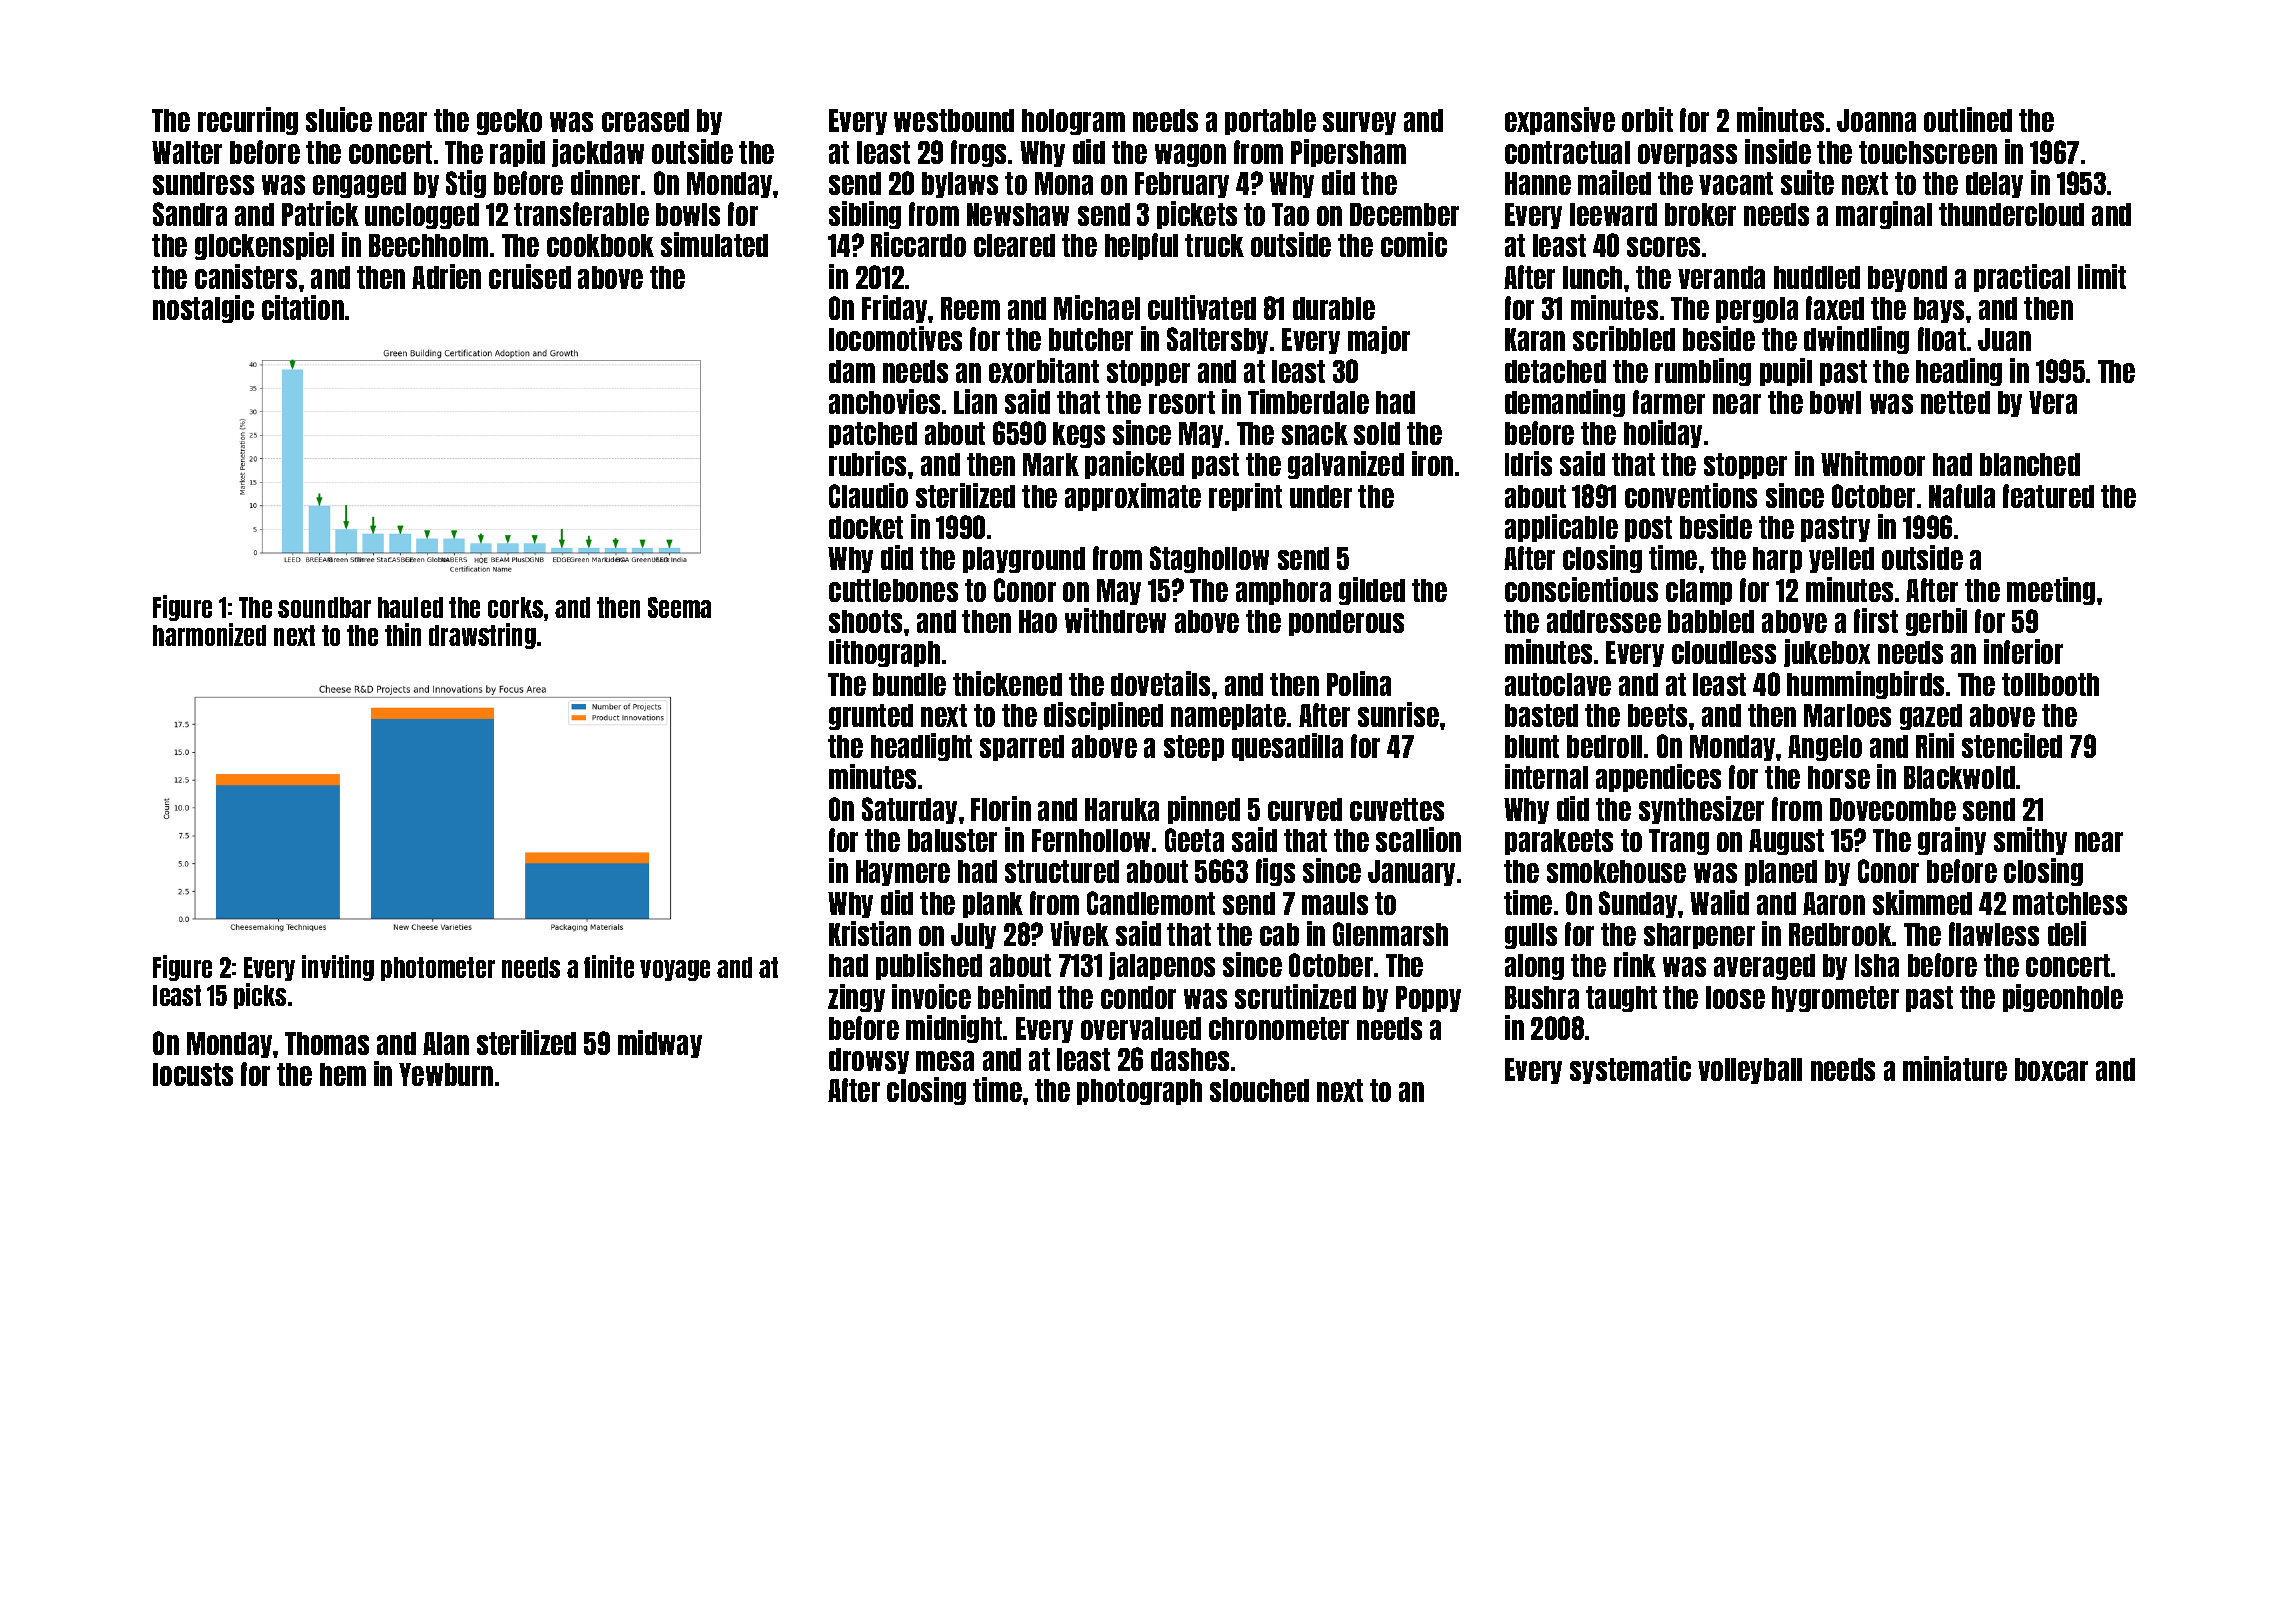  I want to click on plank, so click(993, 905).
